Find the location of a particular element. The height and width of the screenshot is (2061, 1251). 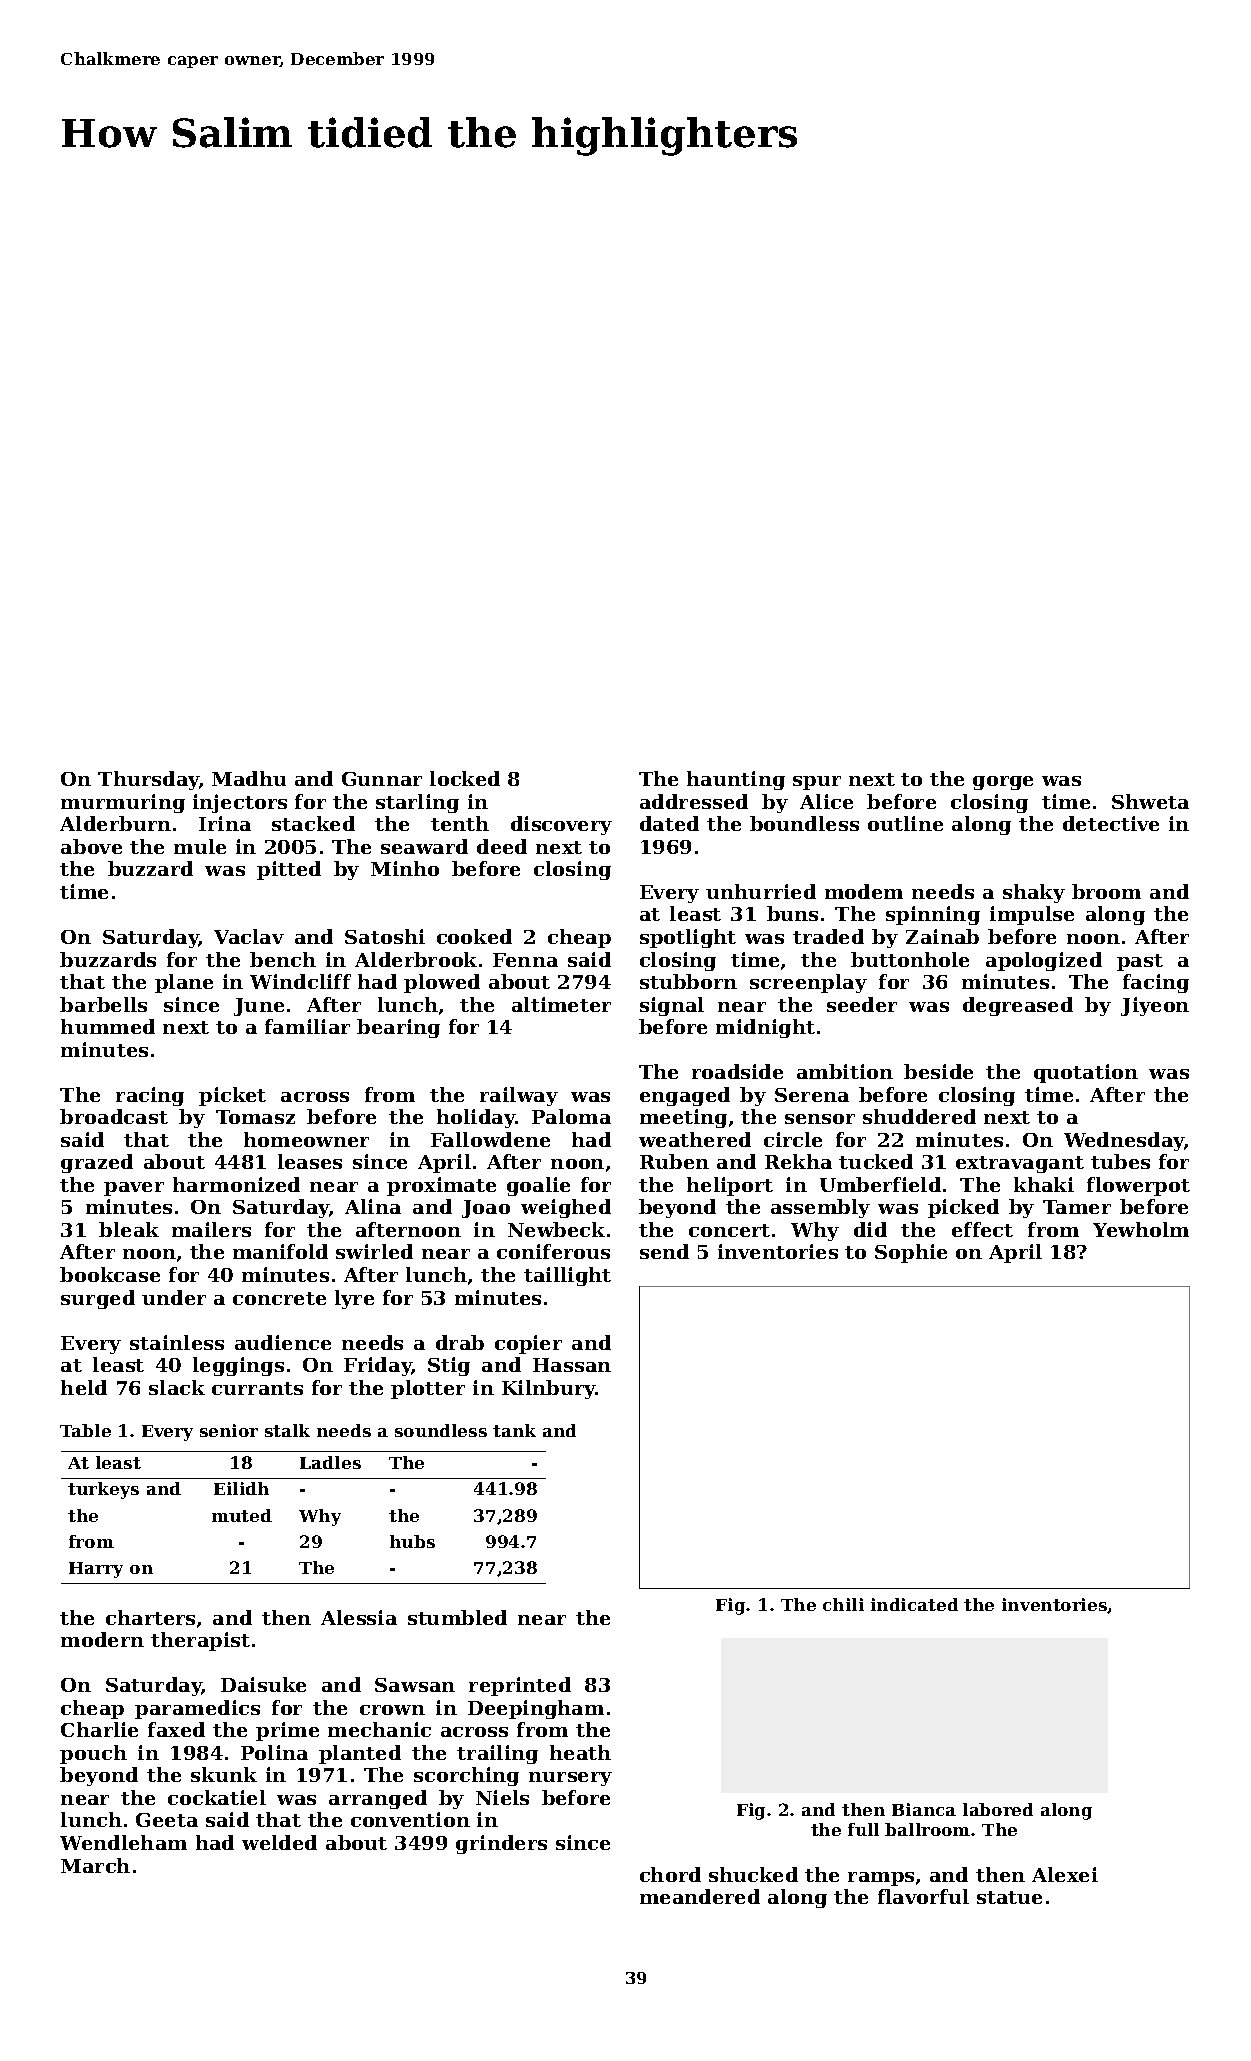

indicated is located at coordinates (914, 1604).
